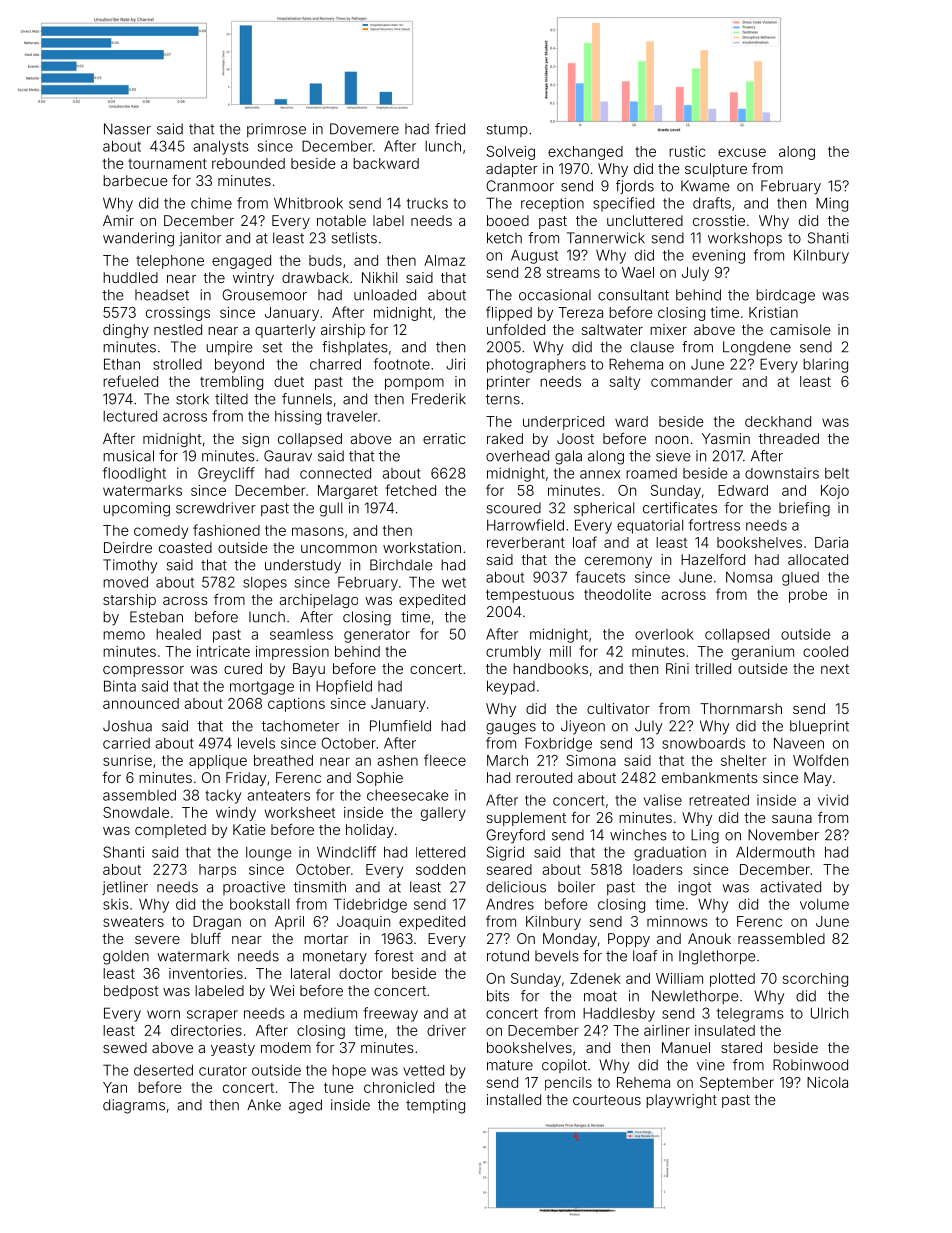 The width and height of the page is (952, 1233). What do you see at coordinates (525, 525) in the page?
I see `Harrowfield` at bounding box center [525, 525].
